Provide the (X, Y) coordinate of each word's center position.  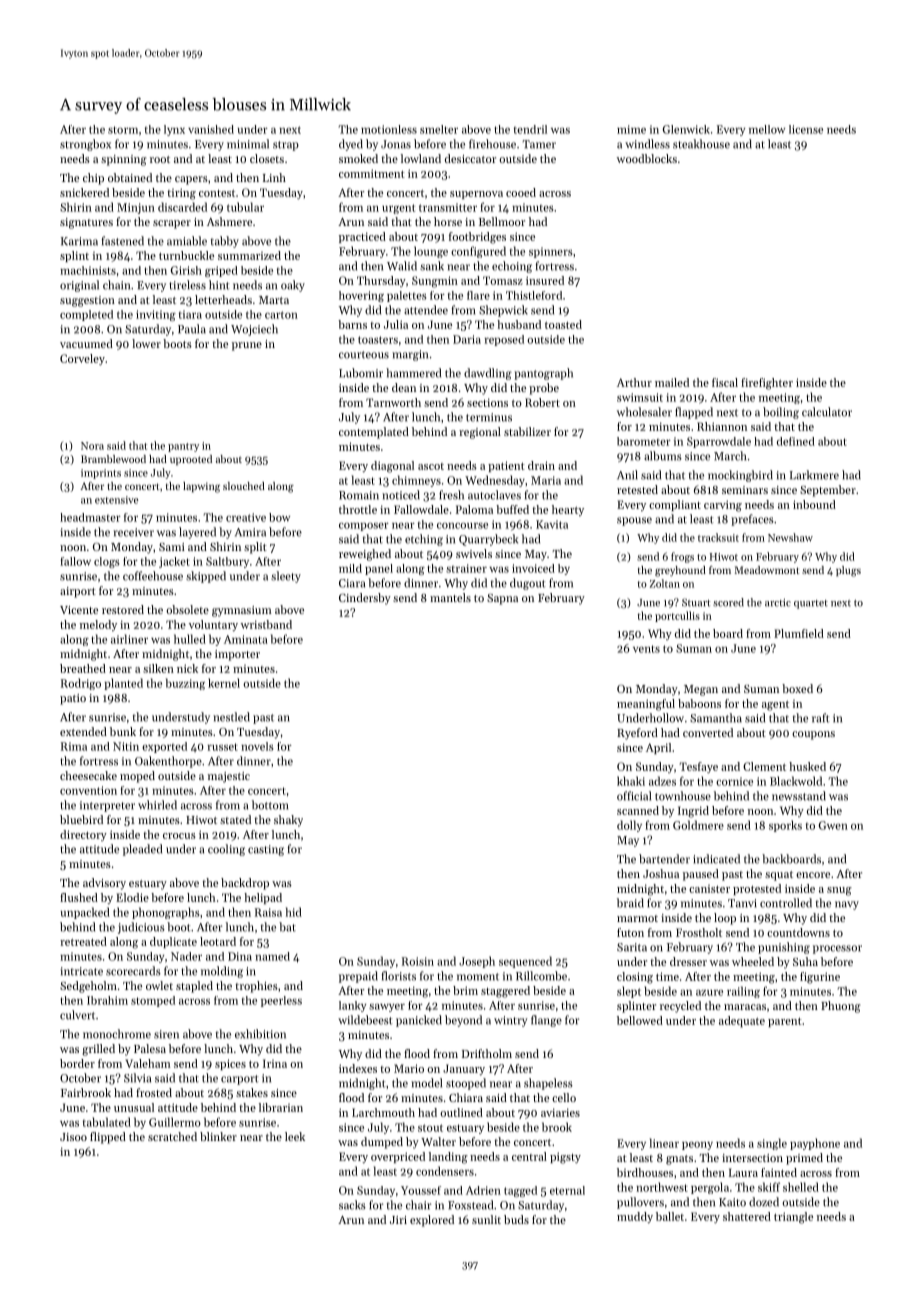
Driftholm (487, 1053)
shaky (288, 821)
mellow (767, 129)
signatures (86, 223)
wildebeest (365, 1020)
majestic (229, 777)
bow (279, 517)
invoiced (533, 568)
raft (820, 718)
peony (697, 1146)
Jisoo (73, 1137)
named (272, 956)
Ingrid (693, 812)
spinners (550, 252)
